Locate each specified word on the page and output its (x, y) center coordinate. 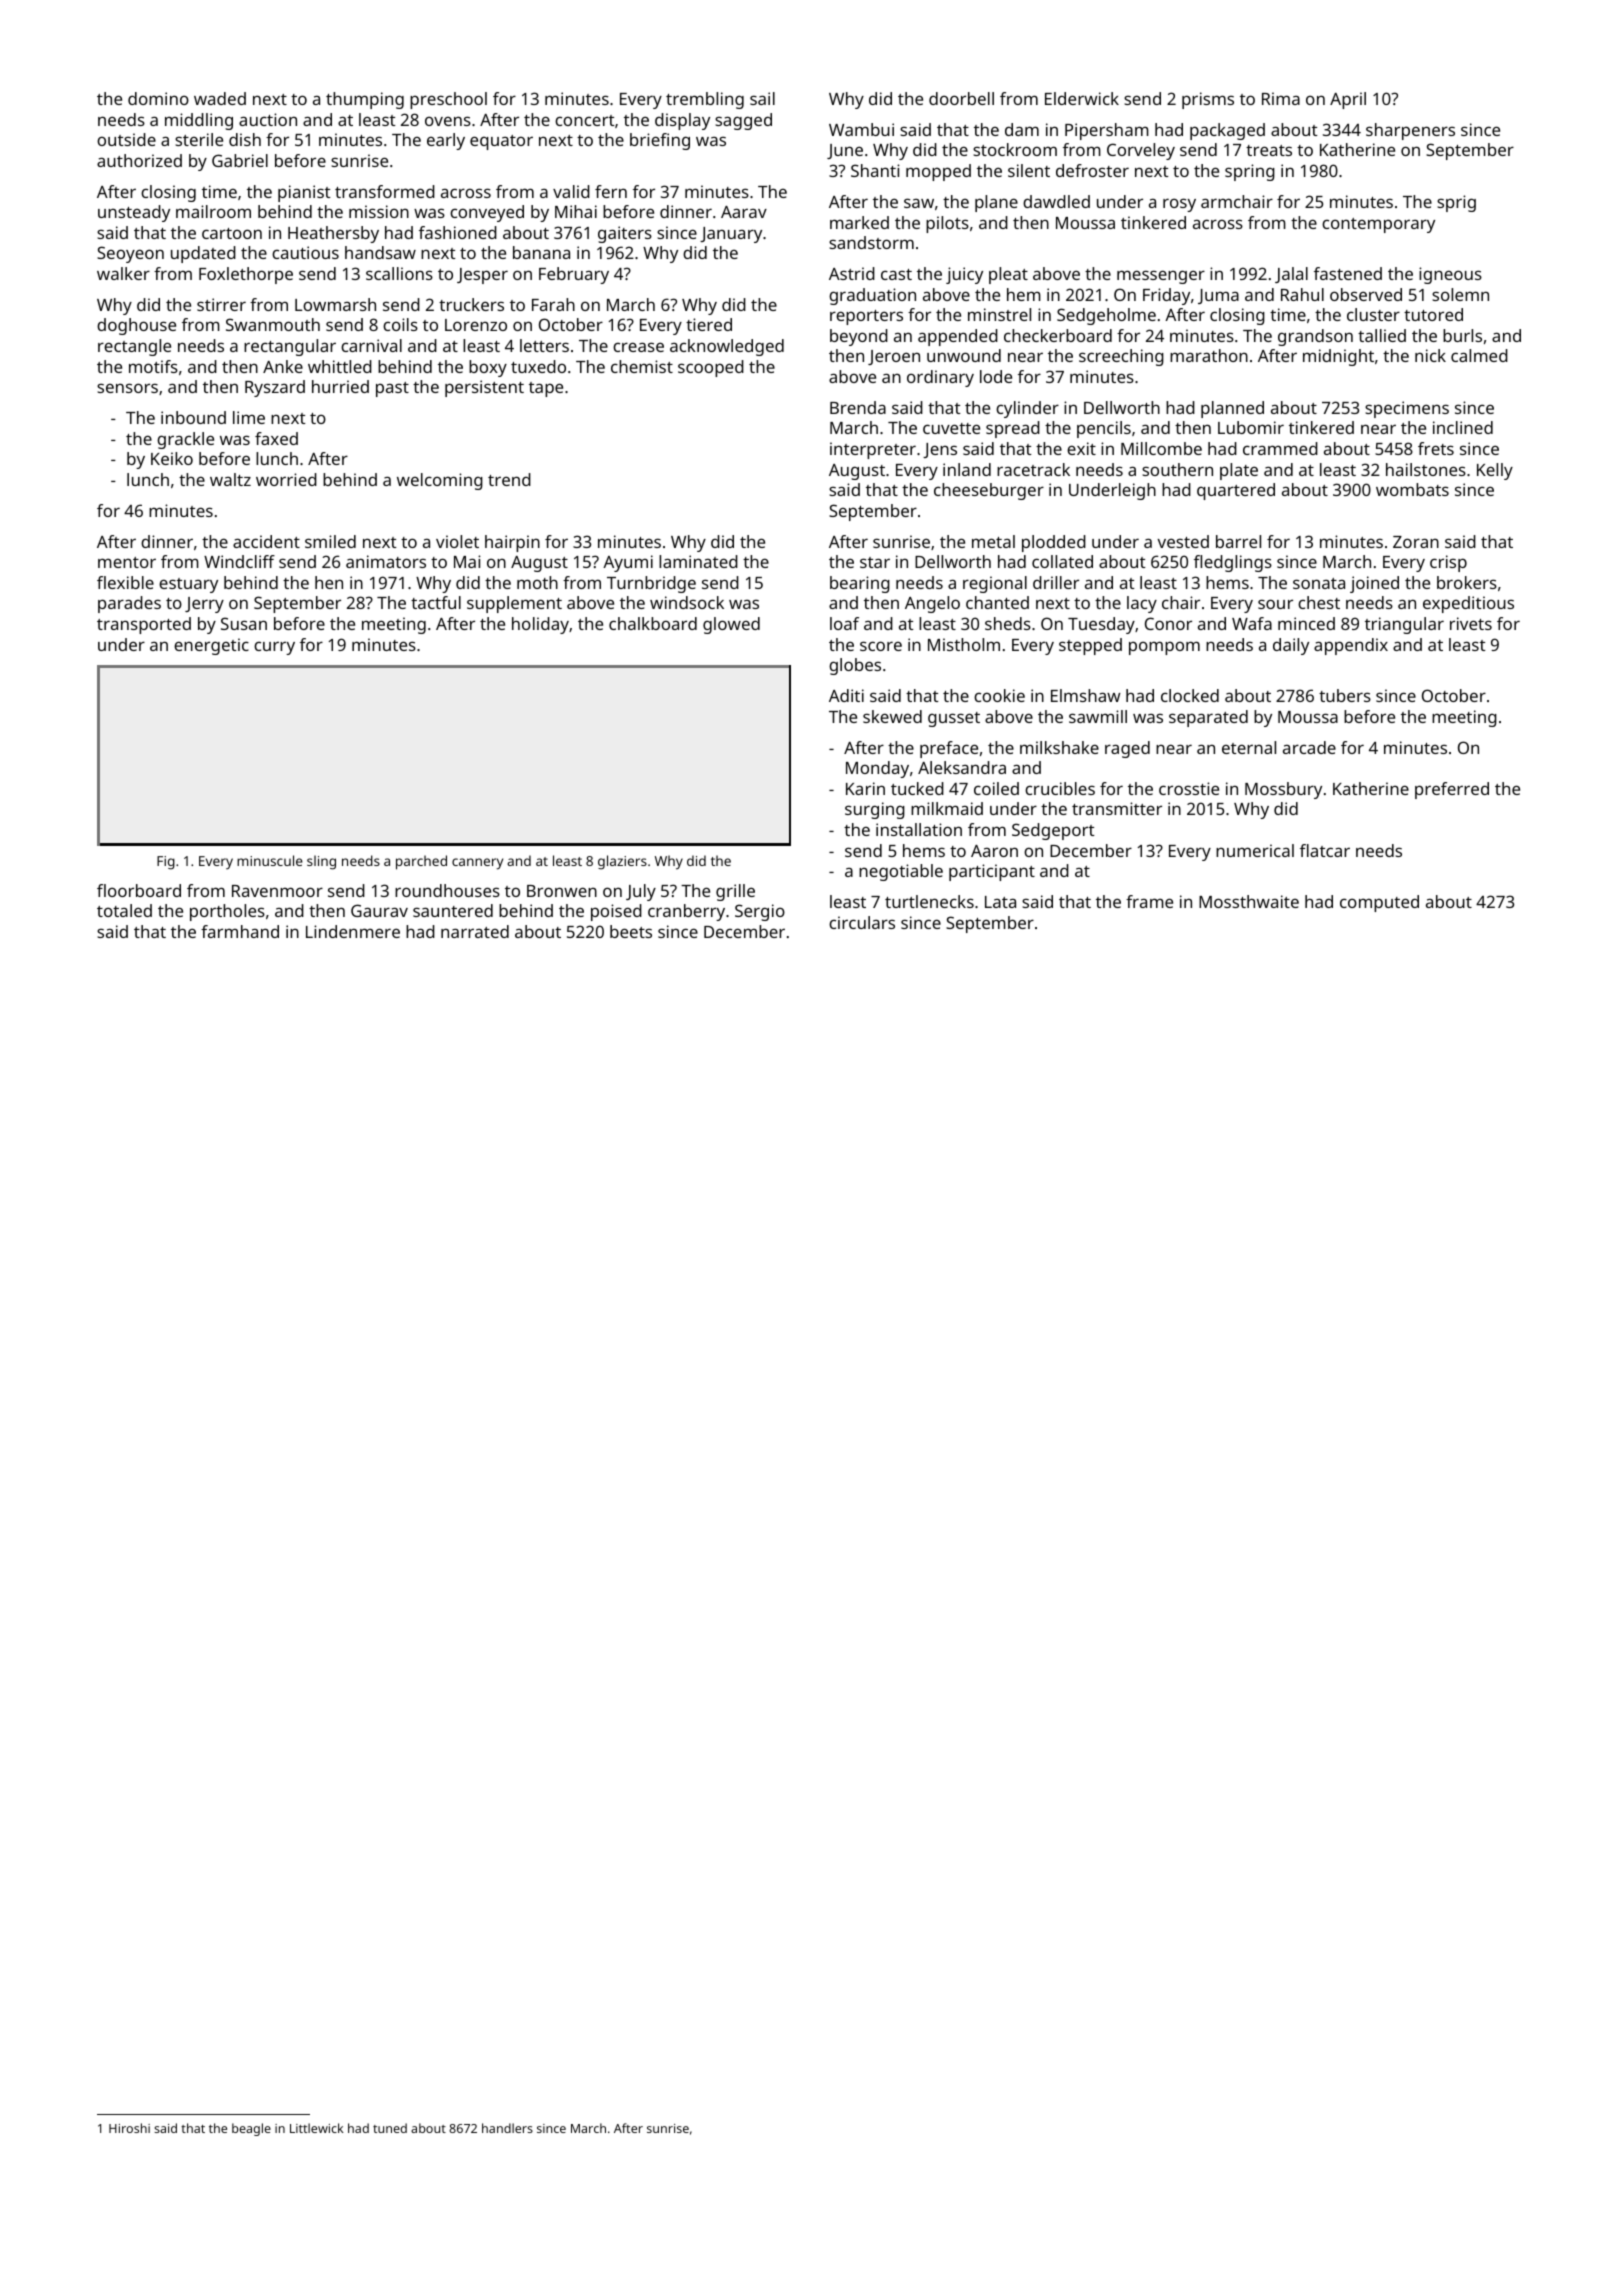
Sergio (760, 912)
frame (1149, 901)
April (1348, 100)
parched (421, 862)
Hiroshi (129, 2128)
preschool (448, 100)
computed (1379, 903)
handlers (507, 2128)
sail (762, 98)
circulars (862, 922)
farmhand (240, 931)
